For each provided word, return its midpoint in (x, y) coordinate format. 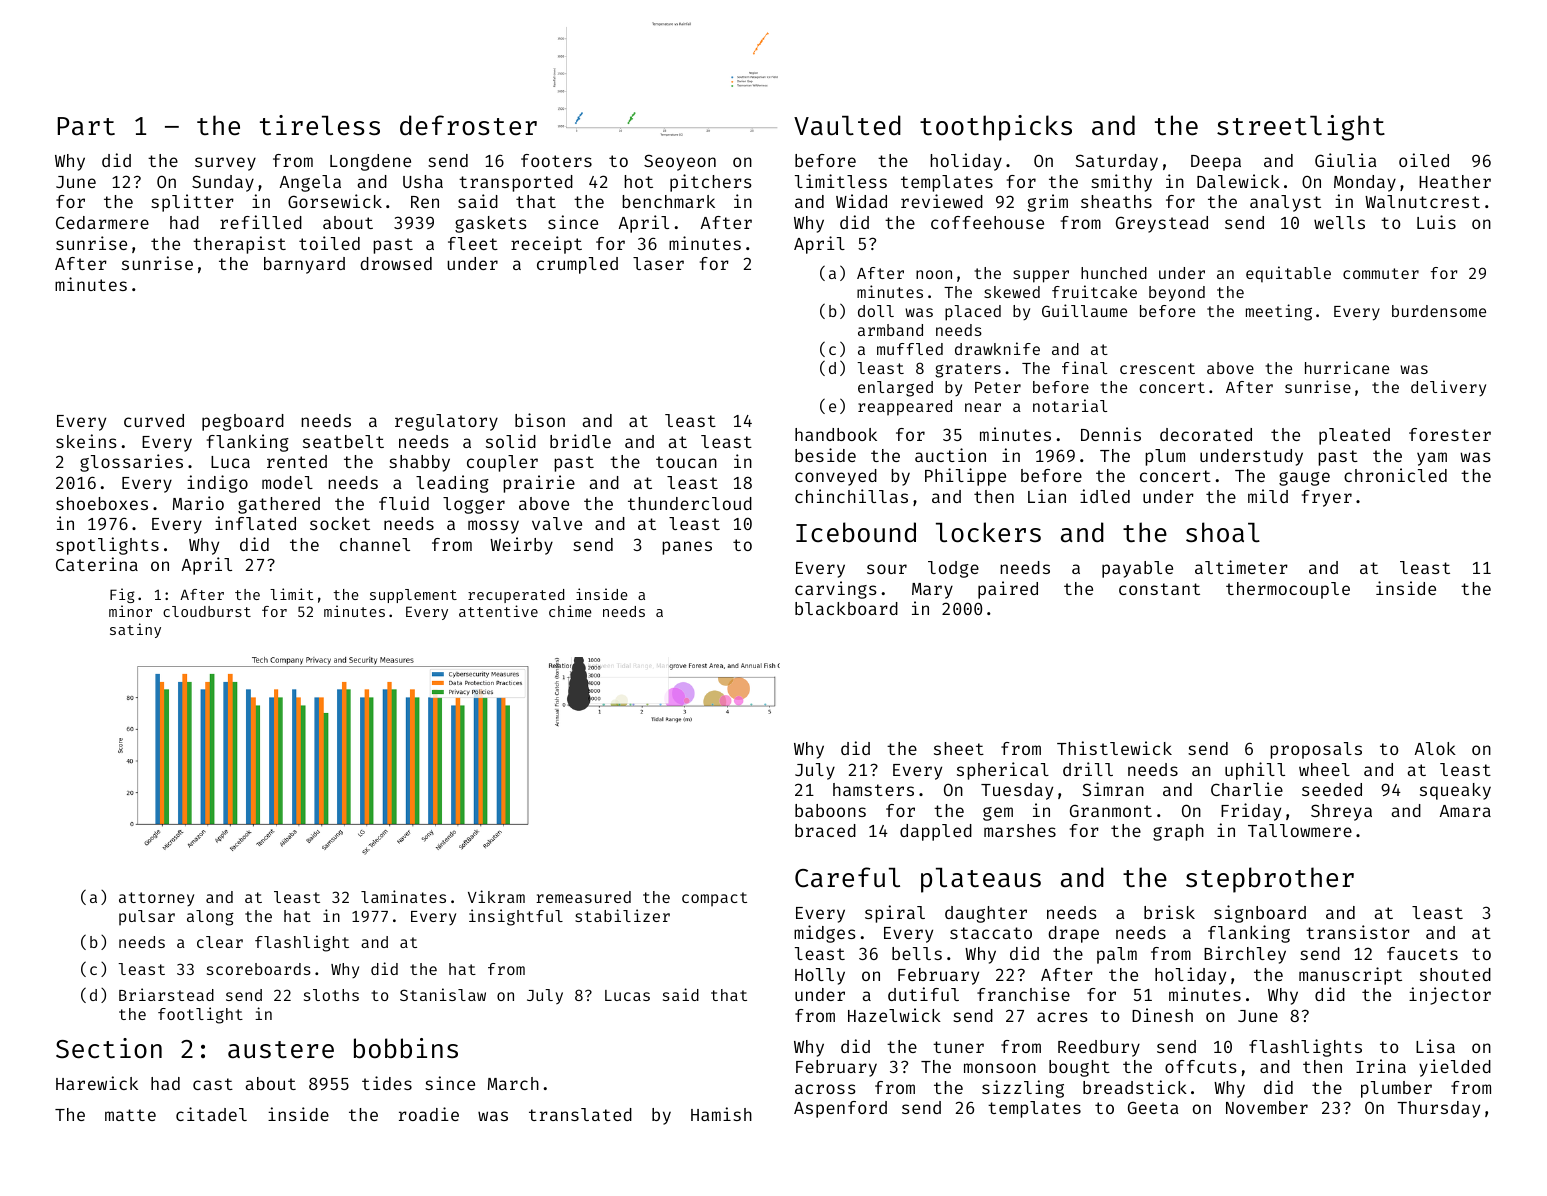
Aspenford (840, 1109)
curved (154, 420)
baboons (830, 810)
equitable (1288, 274)
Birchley (1245, 955)
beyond (1177, 294)
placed (973, 313)
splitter (192, 203)
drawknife (997, 348)
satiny (135, 630)
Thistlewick (1114, 748)
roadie (429, 1114)
